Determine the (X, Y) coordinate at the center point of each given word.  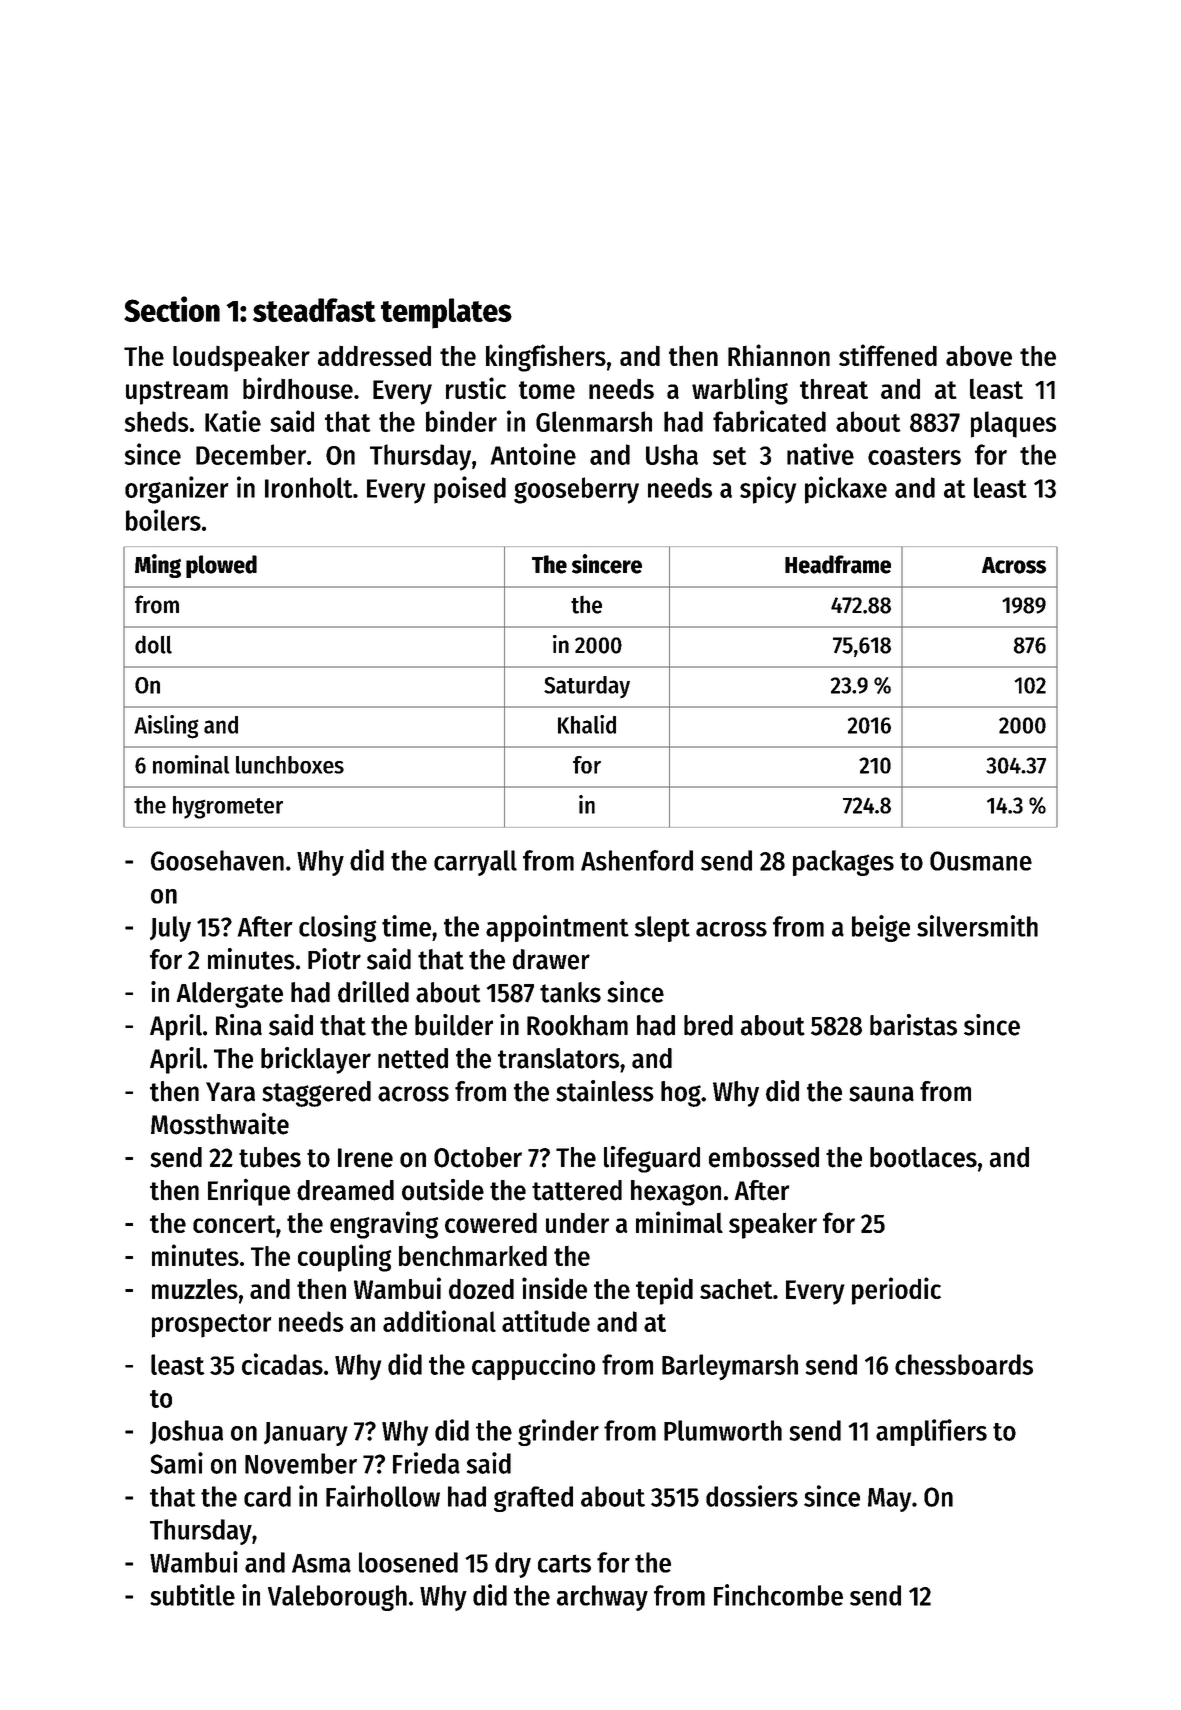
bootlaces (923, 1157)
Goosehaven (217, 860)
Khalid (587, 724)
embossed (764, 1157)
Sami (176, 1463)
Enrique (249, 1192)
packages (843, 863)
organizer (176, 490)
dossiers (752, 1496)
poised (470, 490)
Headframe (838, 564)
